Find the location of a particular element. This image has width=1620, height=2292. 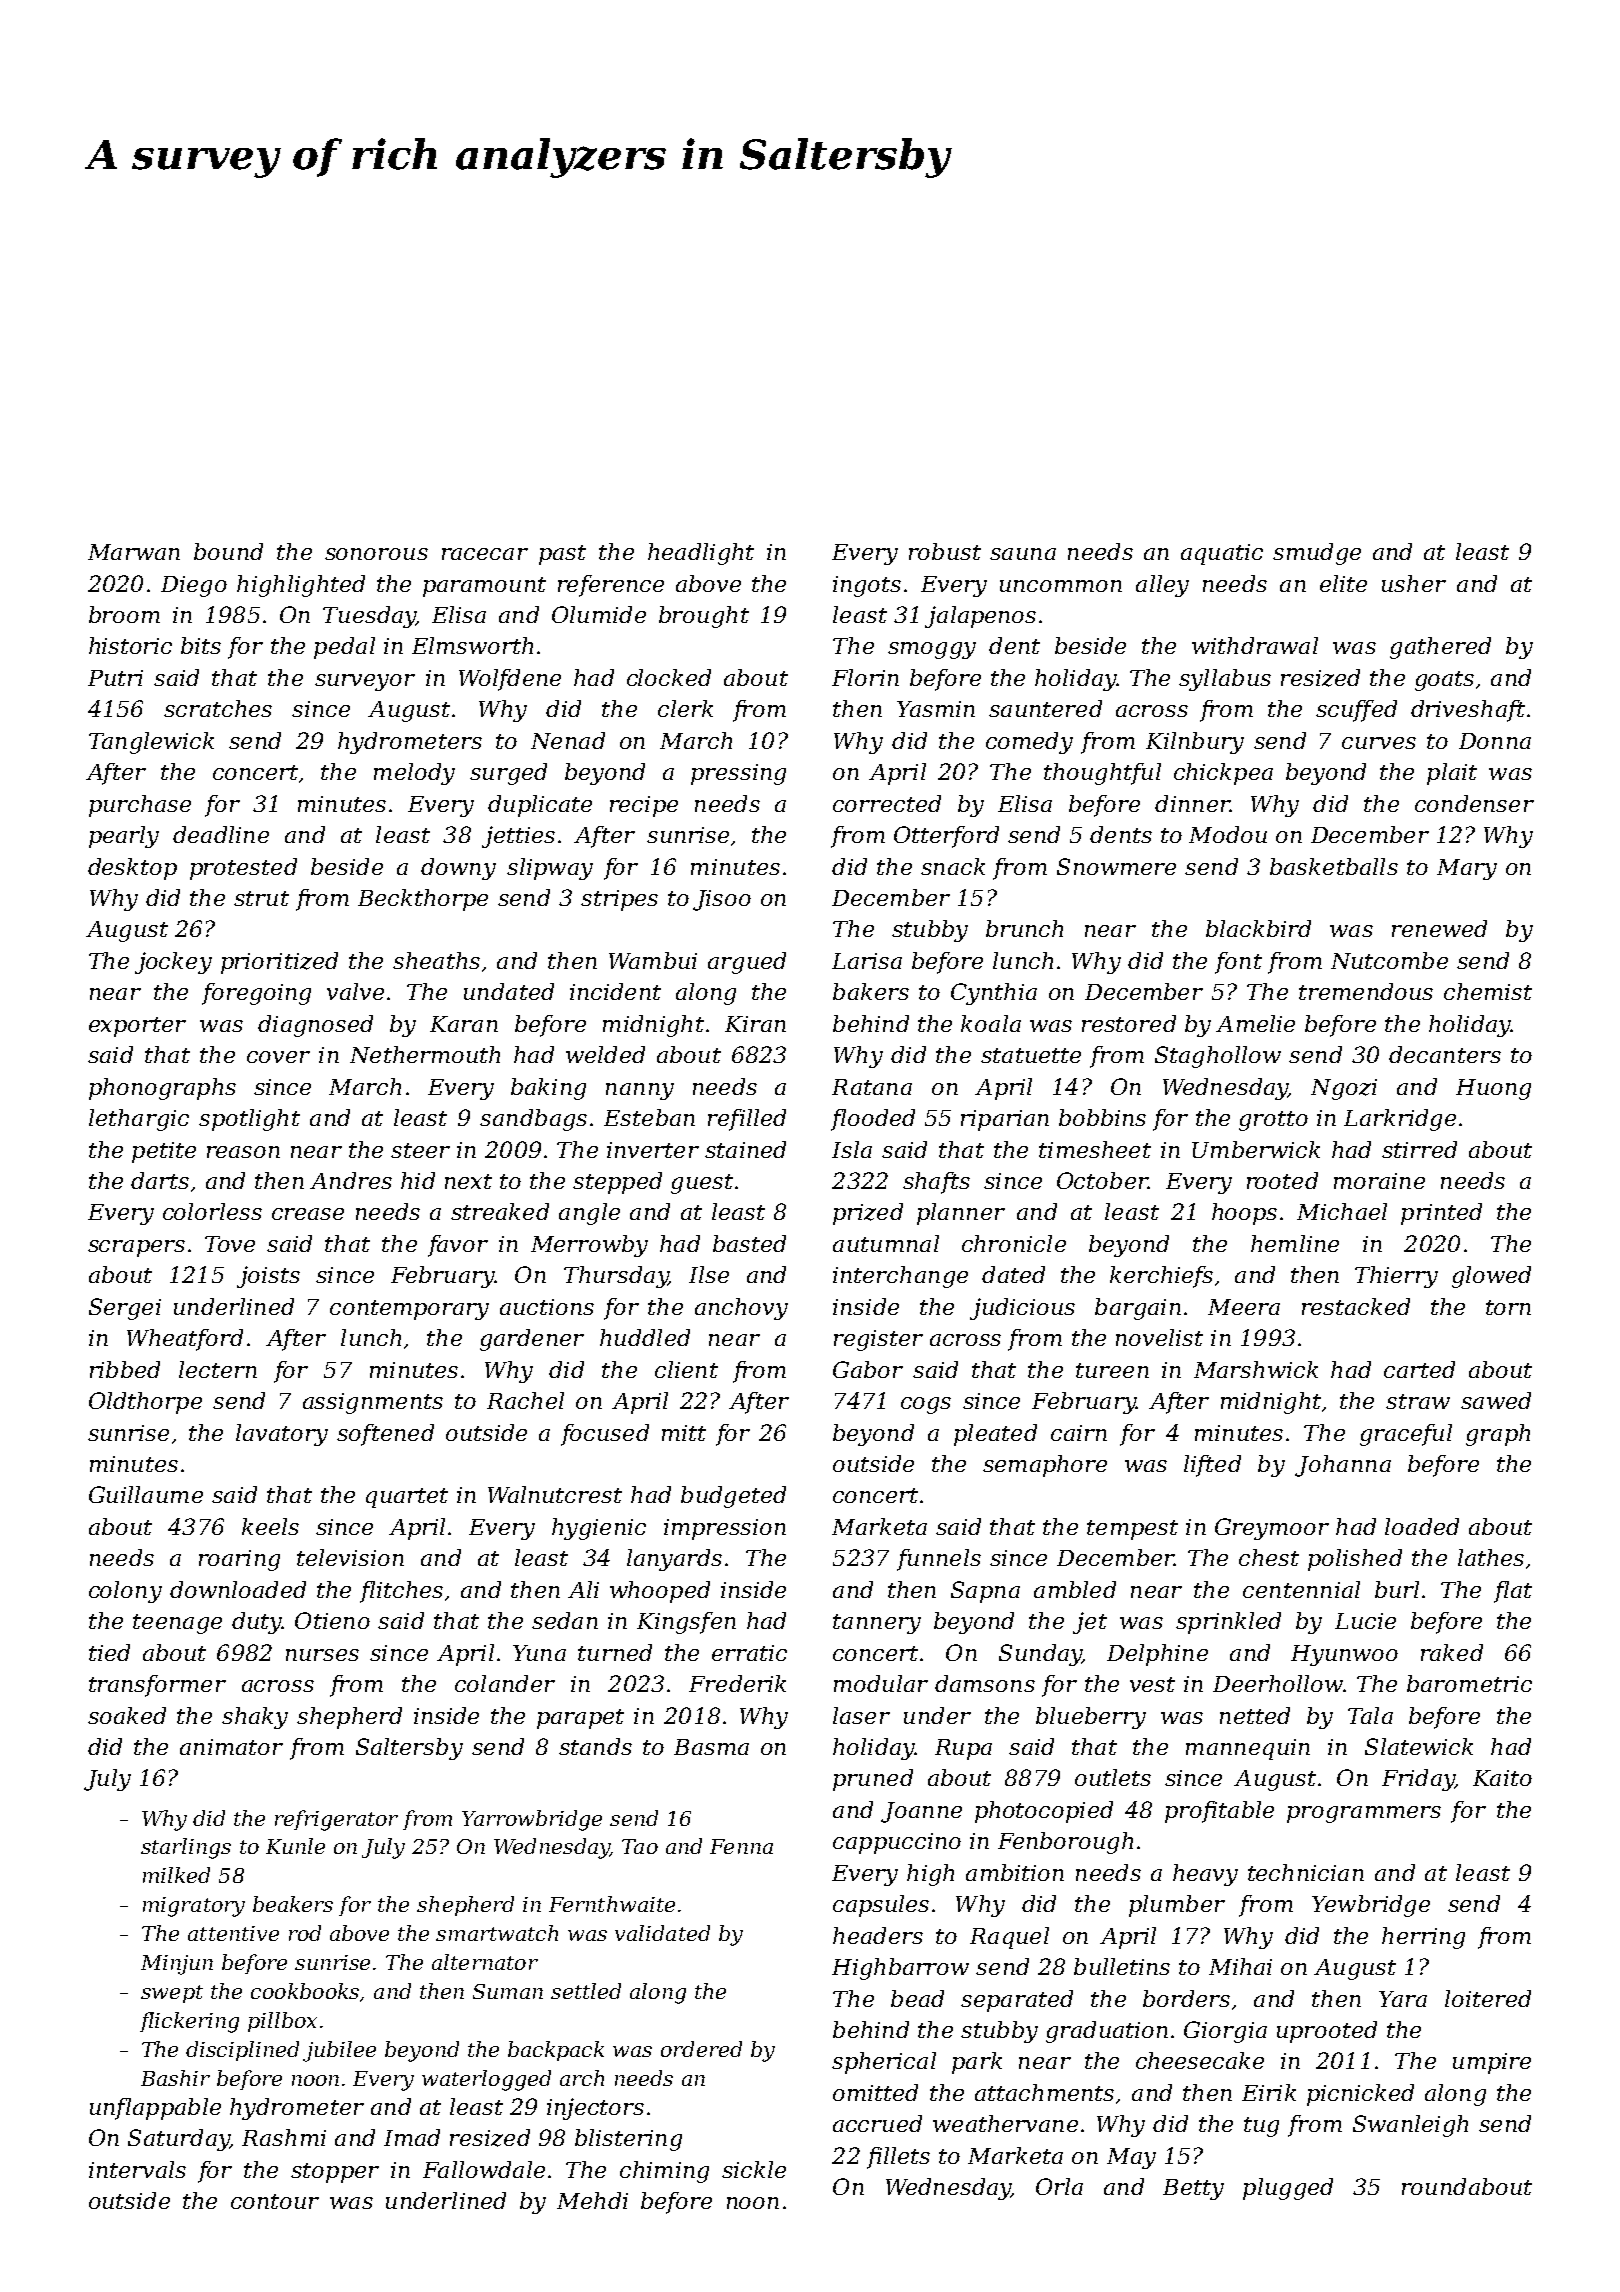

Florin is located at coordinates (865, 677).
